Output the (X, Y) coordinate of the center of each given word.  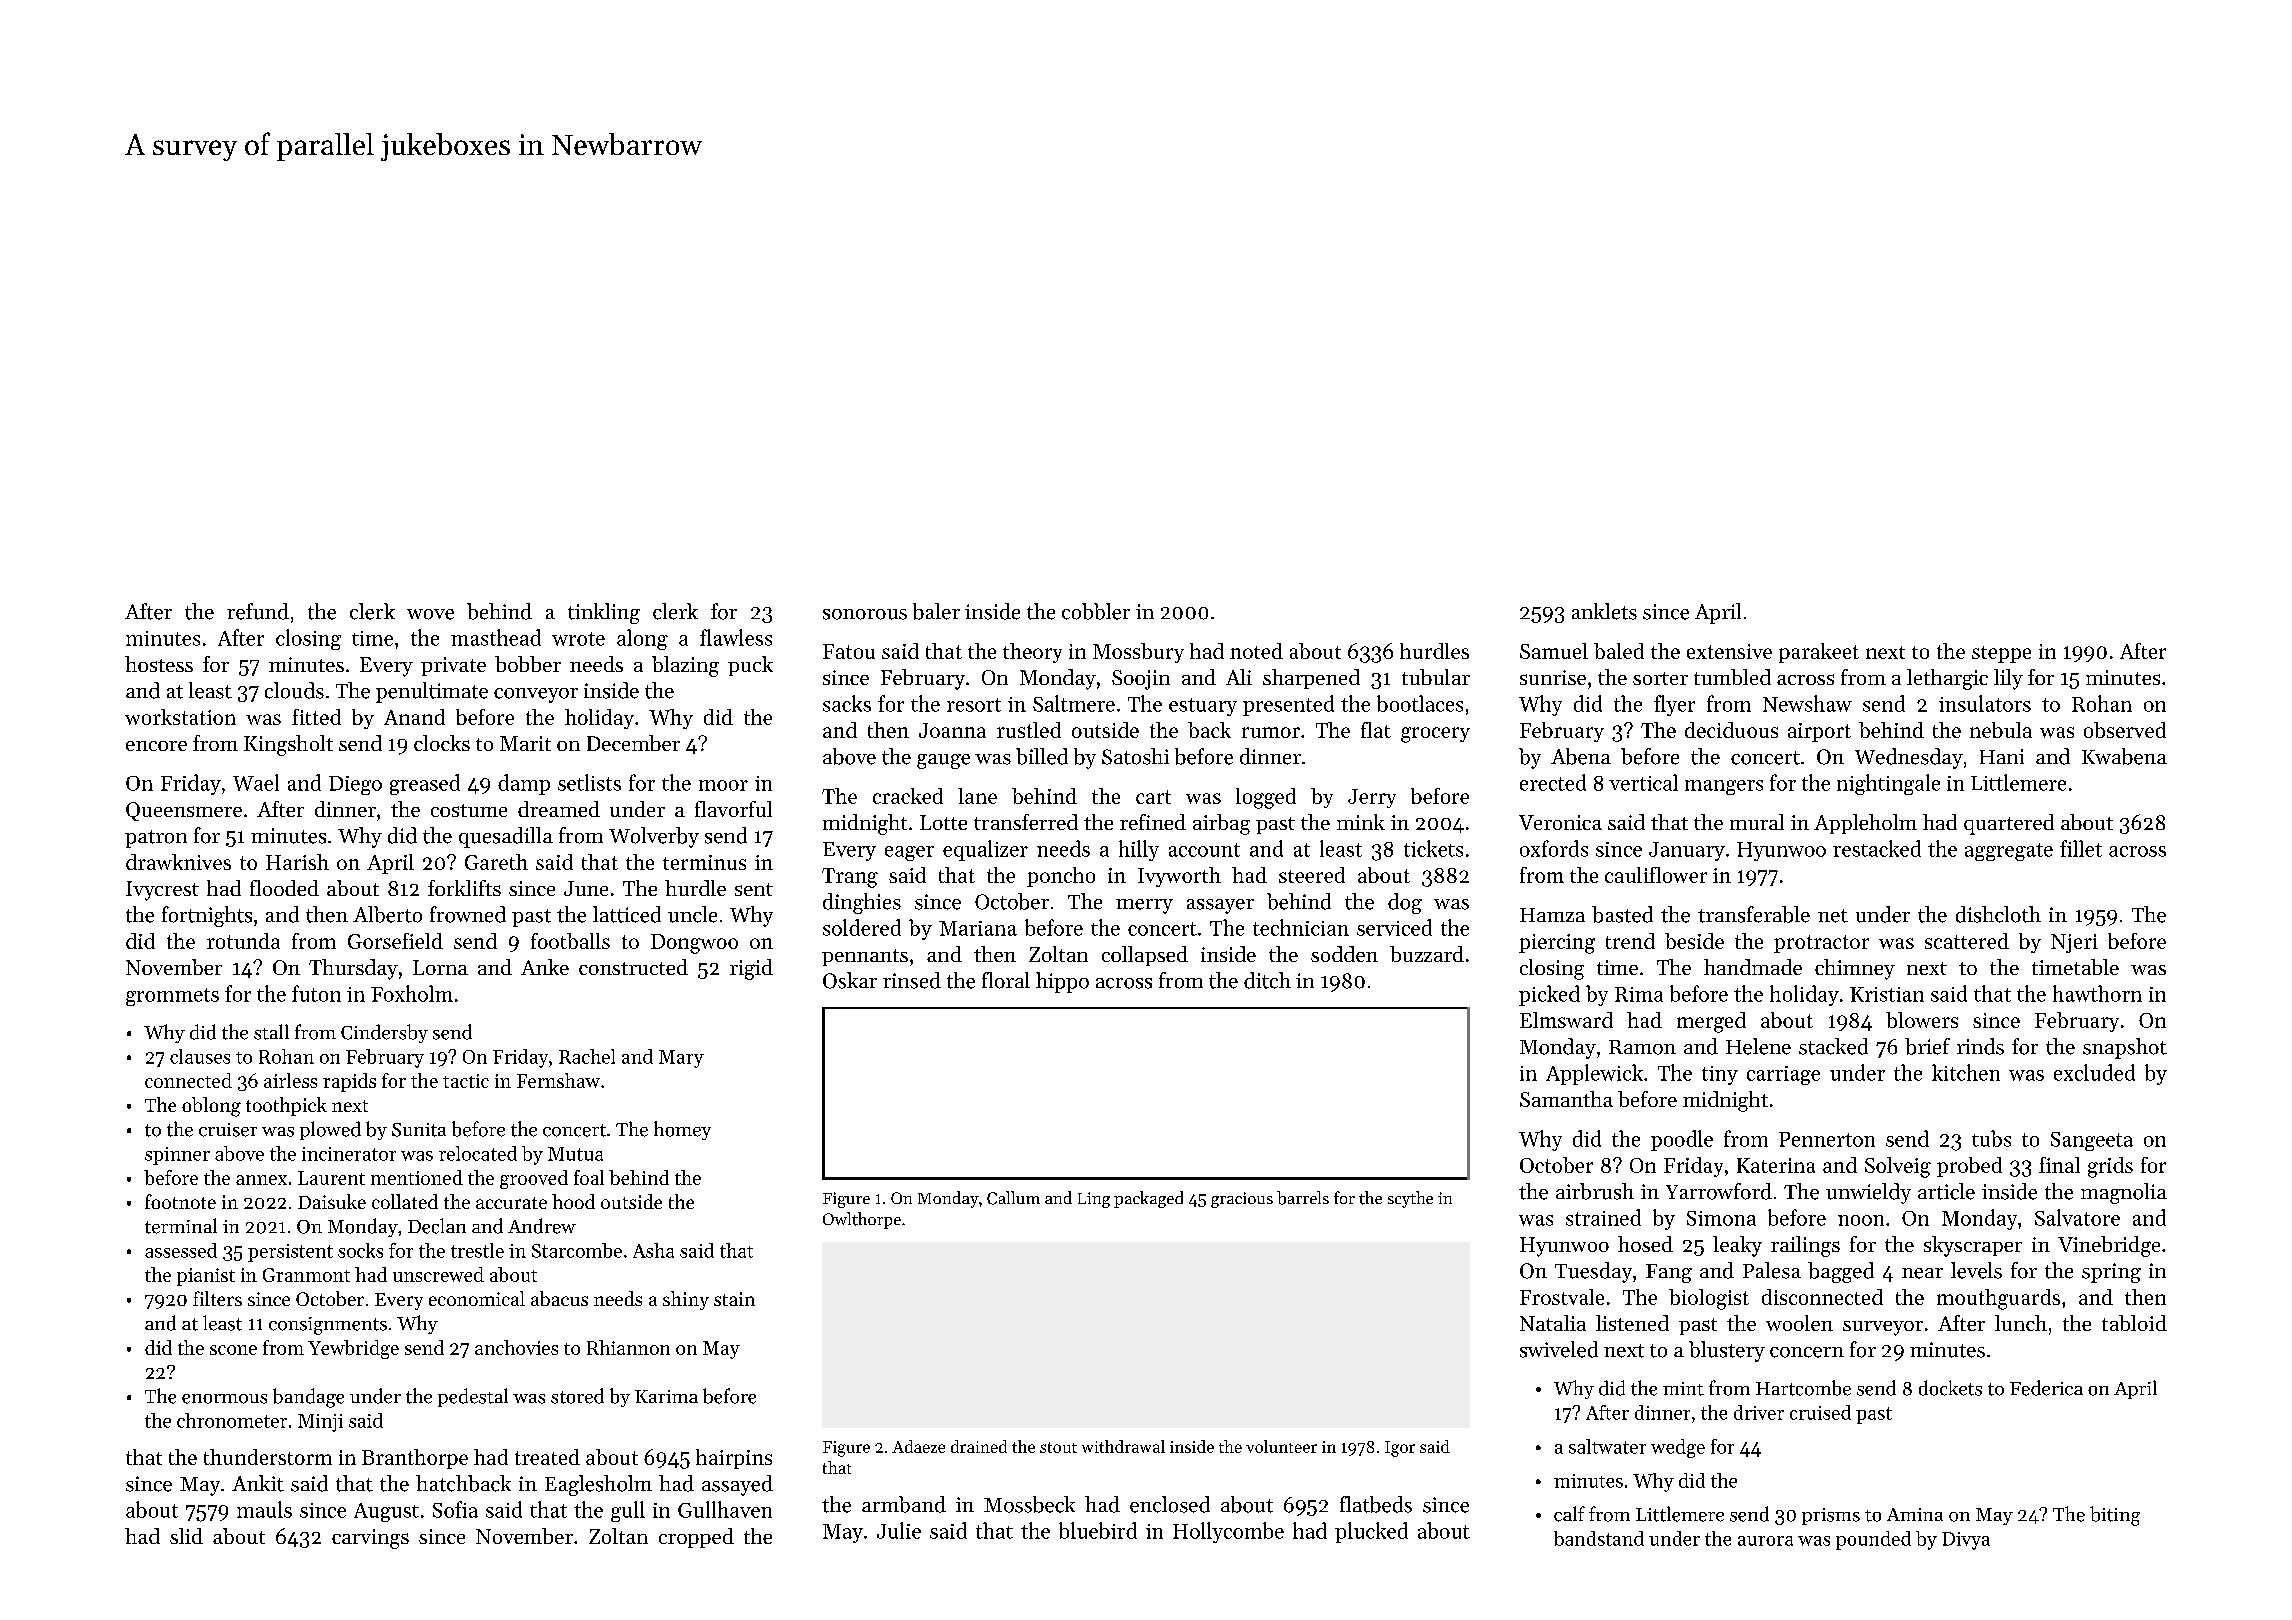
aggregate (2009, 852)
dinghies (862, 903)
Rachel (587, 1056)
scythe (1410, 1199)
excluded (2094, 1072)
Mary (681, 1059)
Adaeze (918, 1446)
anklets (1604, 611)
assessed (181, 1250)
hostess (159, 664)
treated (547, 1457)
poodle (1682, 1140)
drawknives (178, 862)
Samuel (1554, 651)
